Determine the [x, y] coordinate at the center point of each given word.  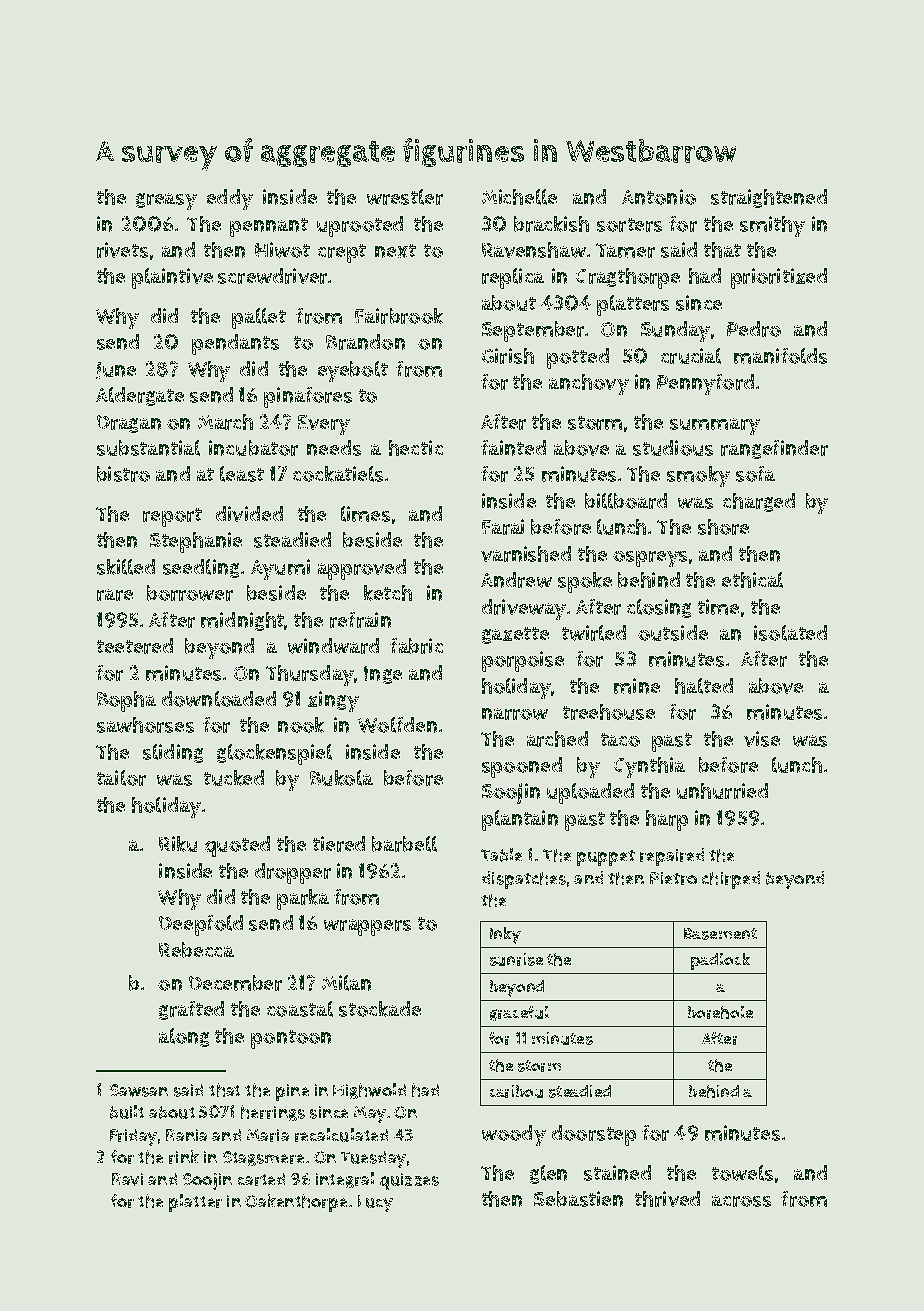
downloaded [219, 699]
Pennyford [705, 384]
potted [578, 358]
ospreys [650, 559]
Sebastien [578, 1199]
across [741, 1201]
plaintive [172, 278]
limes [365, 514]
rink [184, 1157]
